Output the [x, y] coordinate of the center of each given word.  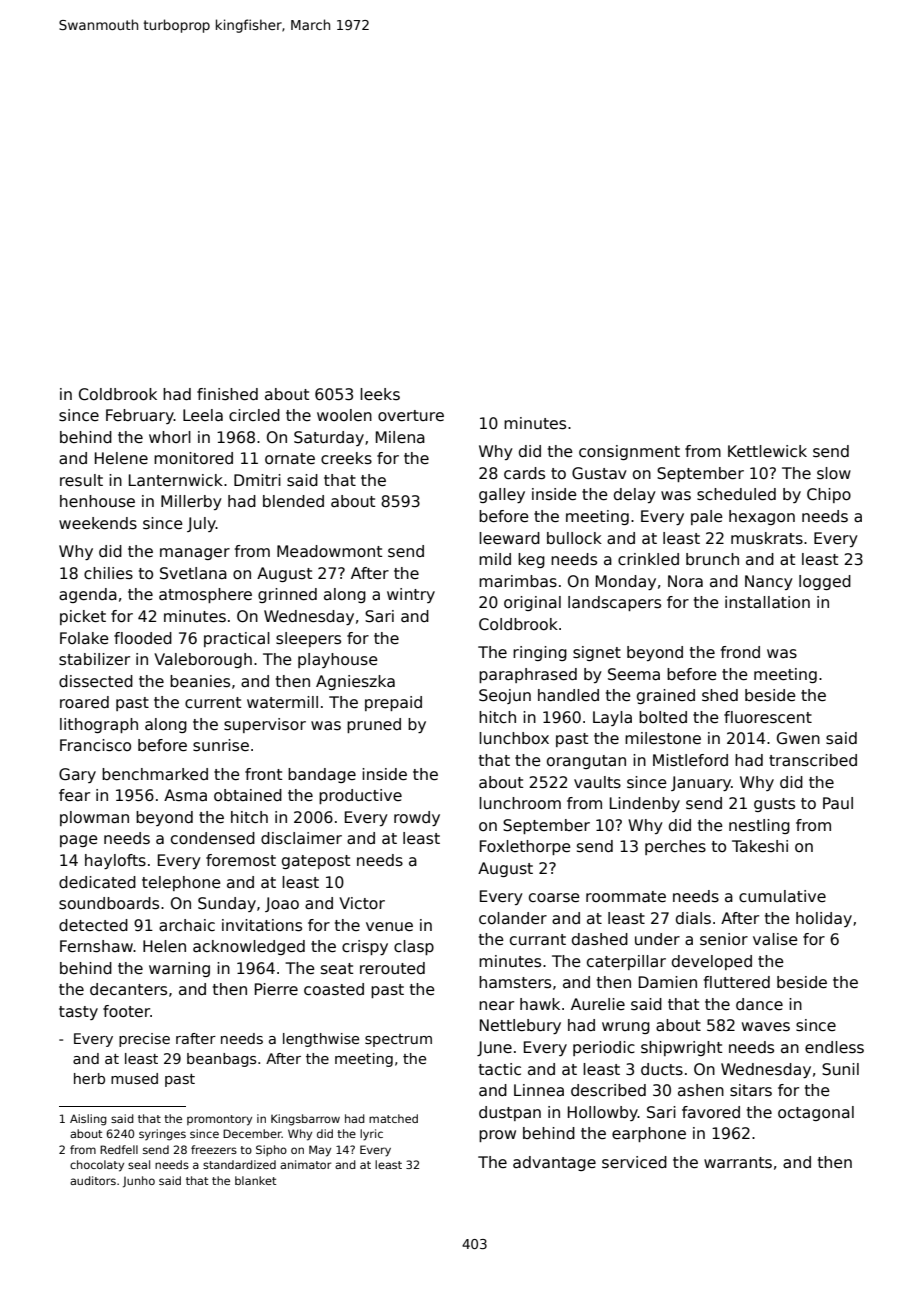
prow [497, 1136]
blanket [255, 1180]
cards [524, 473]
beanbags [221, 1060]
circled [254, 415]
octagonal [816, 1113]
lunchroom [520, 803]
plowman [94, 818]
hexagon [762, 517]
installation [767, 602]
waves [766, 1027]
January [701, 783]
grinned [287, 595]
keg [531, 560]
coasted [334, 989]
